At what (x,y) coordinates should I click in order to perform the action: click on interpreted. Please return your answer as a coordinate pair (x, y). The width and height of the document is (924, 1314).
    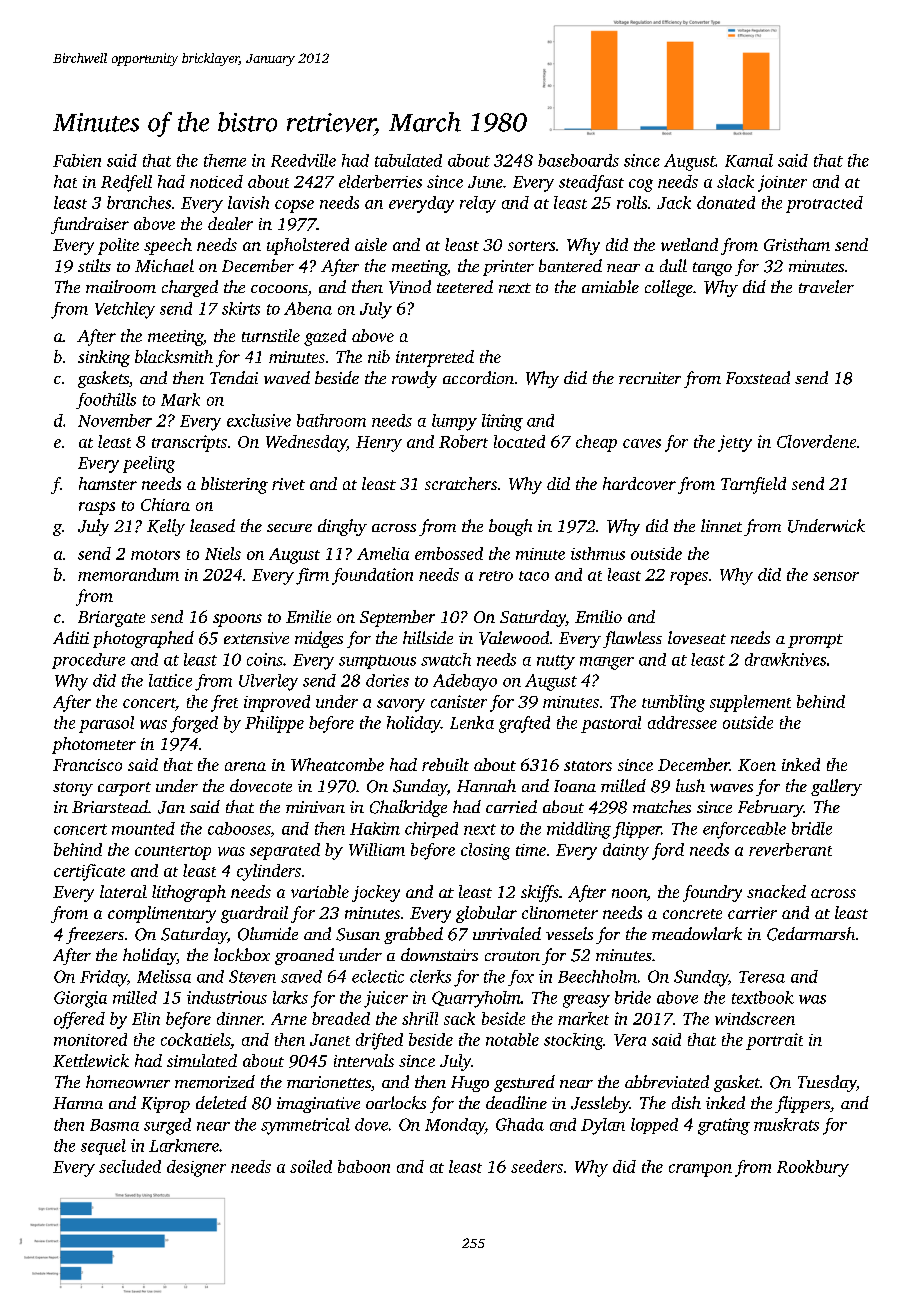
    Looking at the image, I should click on (435, 358).
